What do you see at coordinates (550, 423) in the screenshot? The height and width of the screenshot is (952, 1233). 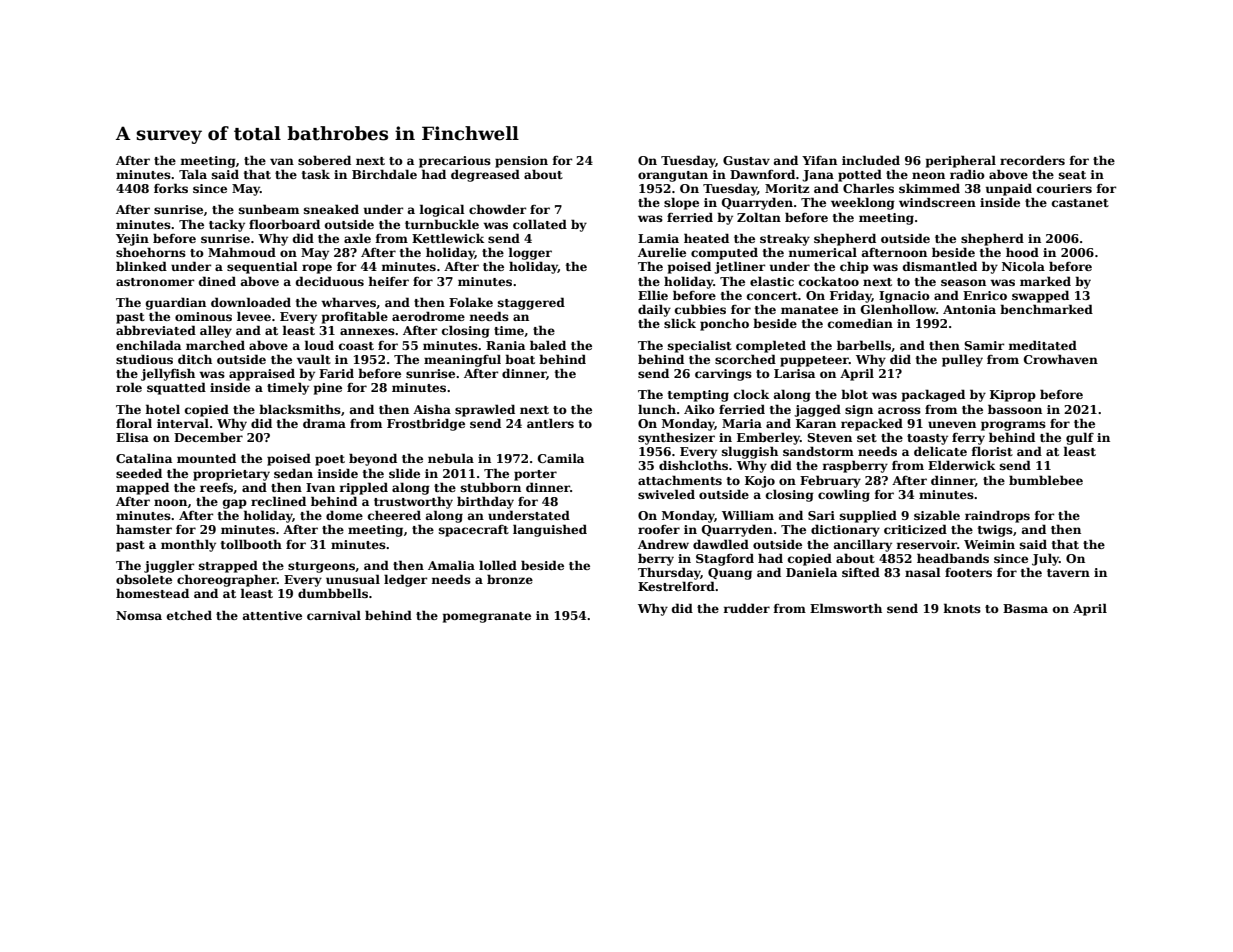 I see `antlers` at bounding box center [550, 423].
